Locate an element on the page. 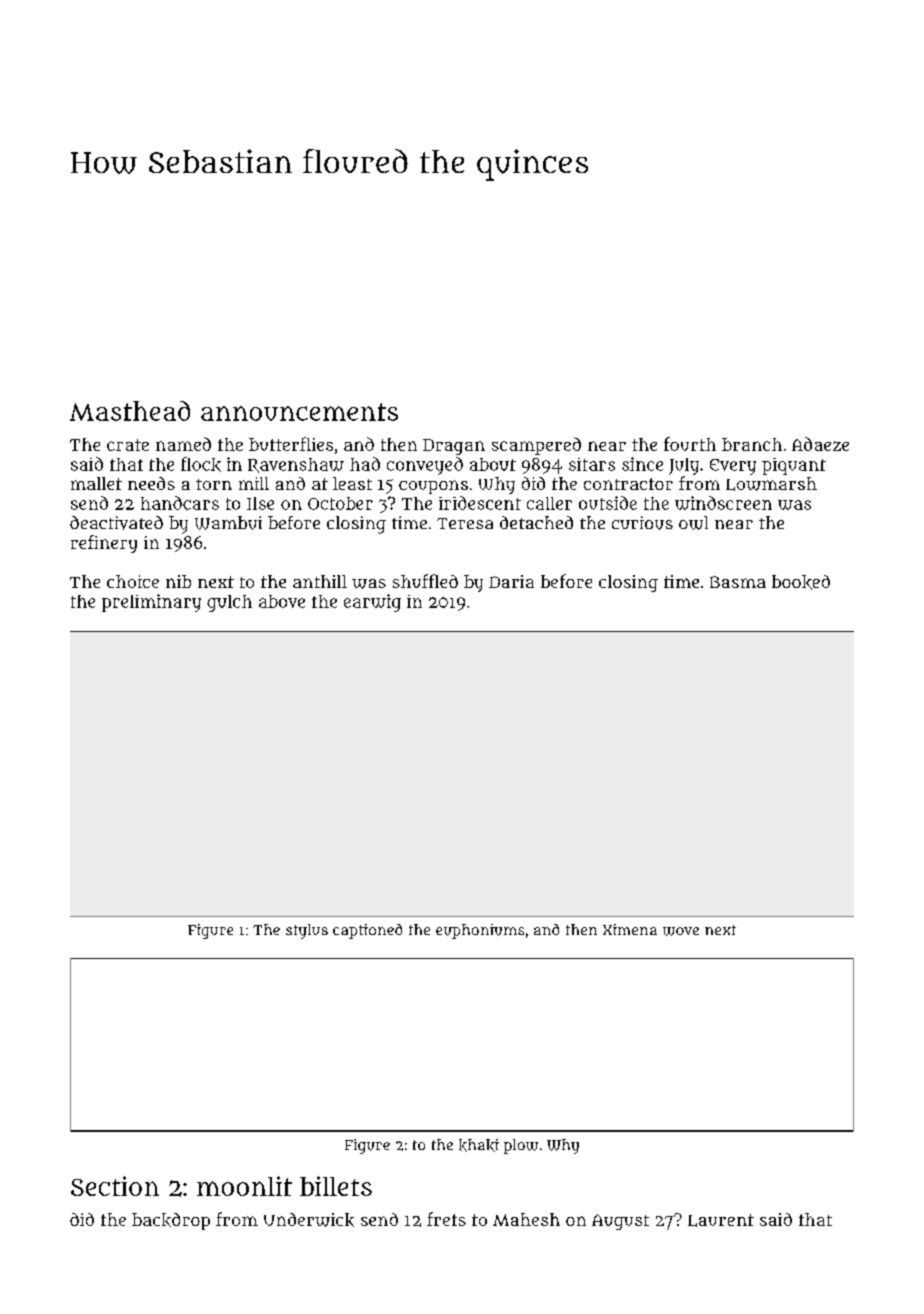  moonlit is located at coordinates (244, 1186).
